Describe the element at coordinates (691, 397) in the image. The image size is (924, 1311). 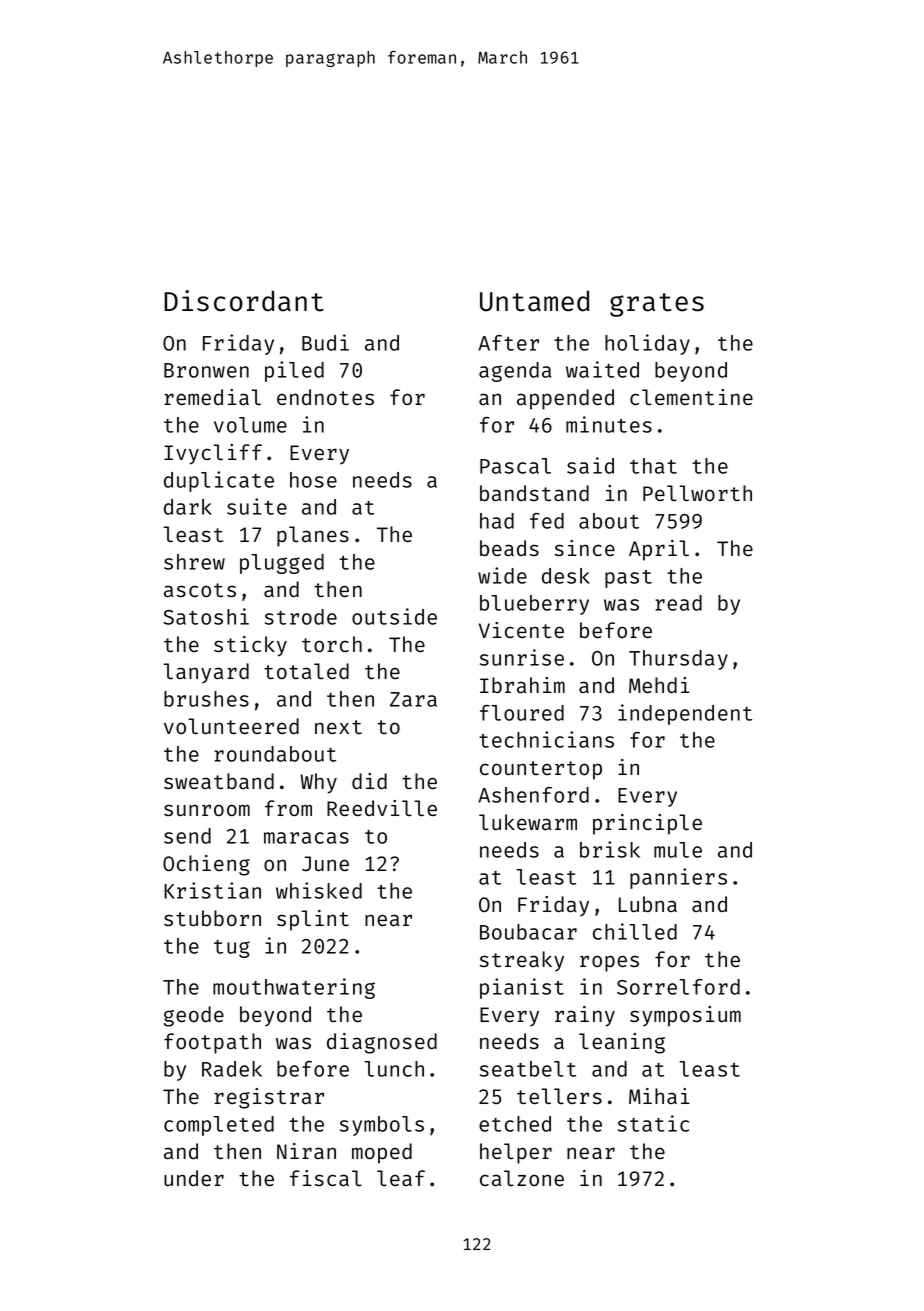
I see `clementine` at that location.
